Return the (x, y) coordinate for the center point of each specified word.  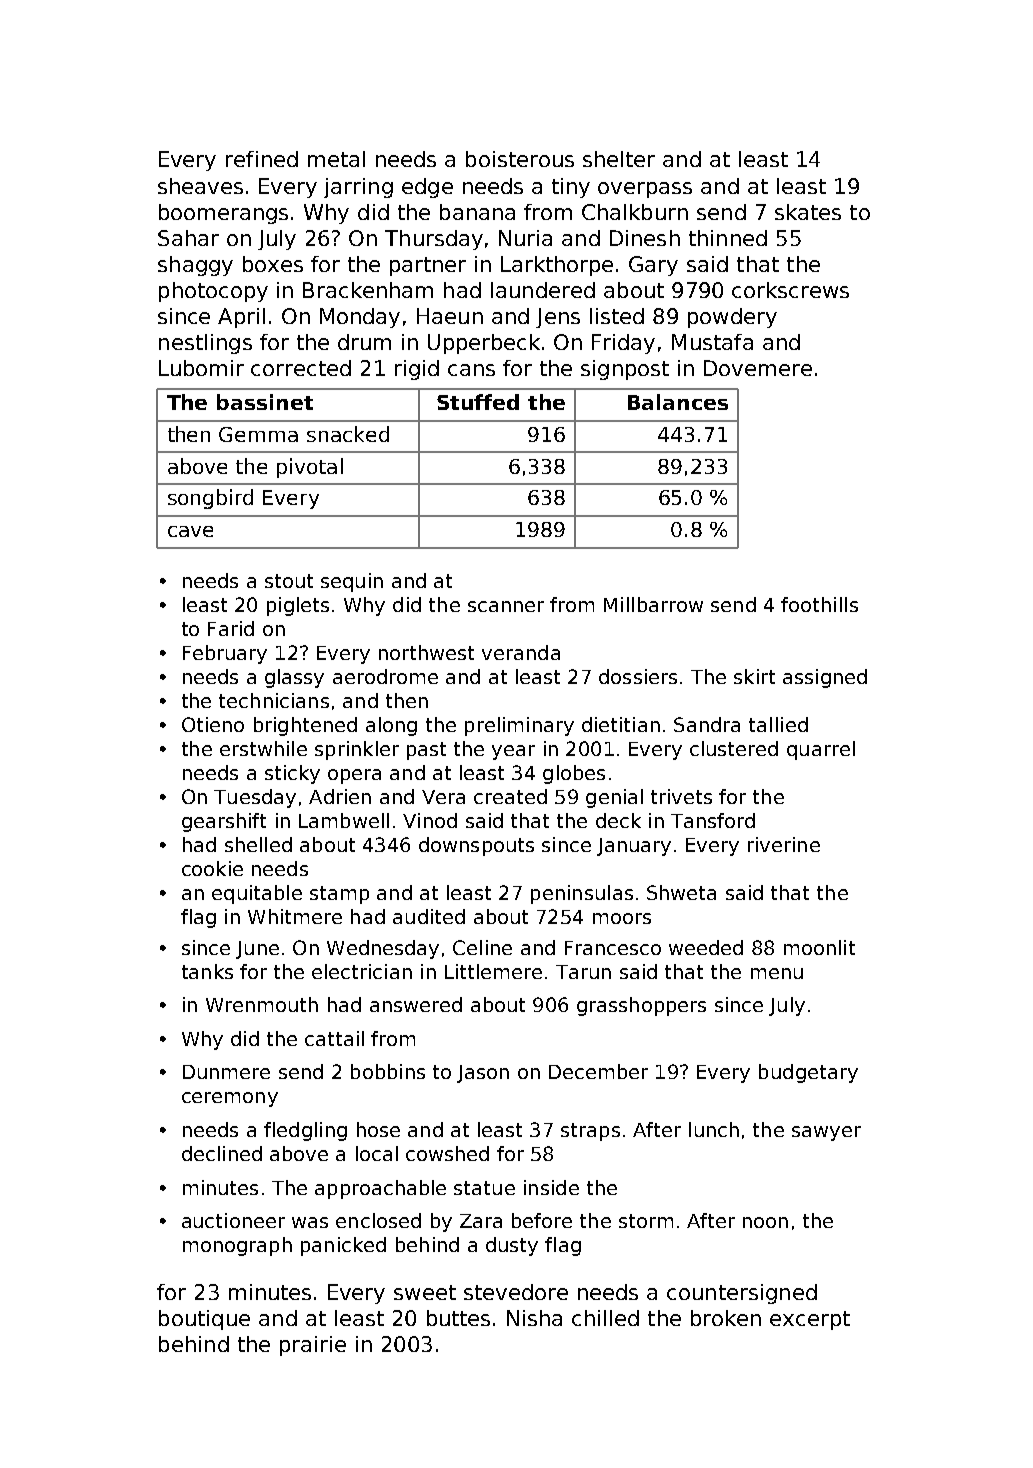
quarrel (821, 750)
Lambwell (344, 820)
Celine (482, 947)
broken (726, 1318)
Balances (678, 402)
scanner (506, 606)
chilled (605, 1318)
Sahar (188, 238)
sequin (352, 582)
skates (808, 212)
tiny (571, 188)
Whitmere (295, 916)
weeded (706, 947)
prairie (313, 1346)
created (510, 796)
